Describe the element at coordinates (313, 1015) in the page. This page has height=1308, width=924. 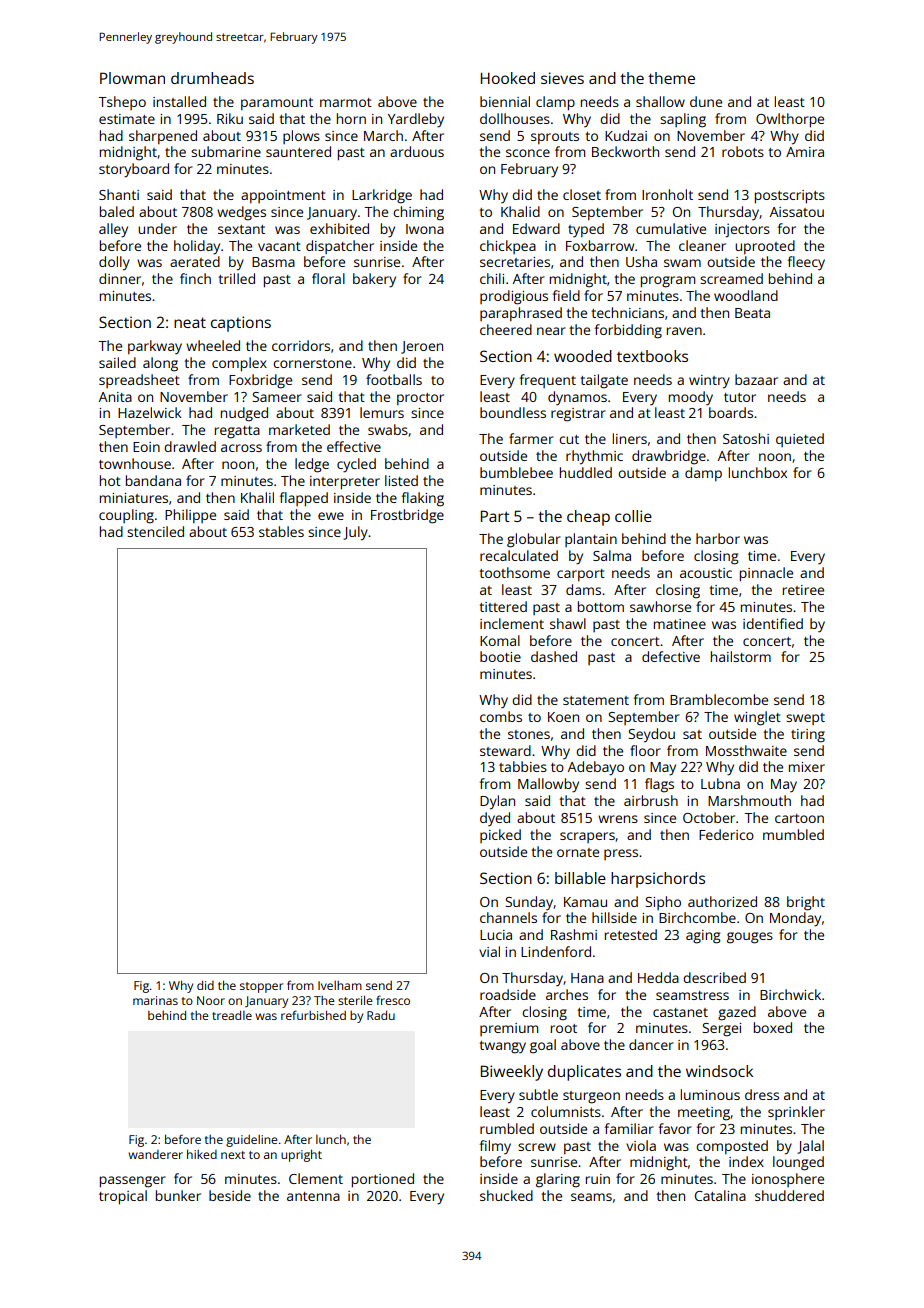
I see `refurbished` at that location.
